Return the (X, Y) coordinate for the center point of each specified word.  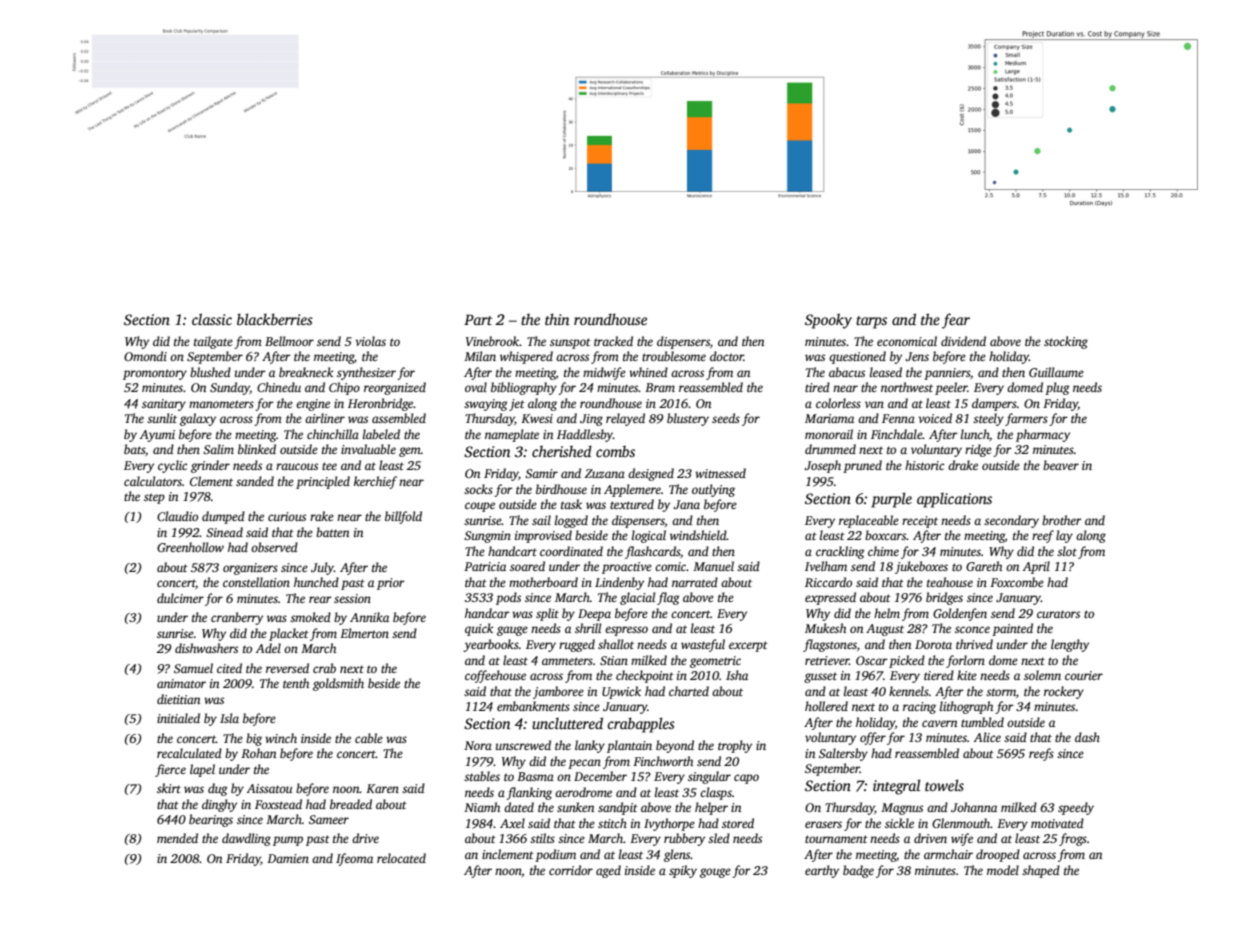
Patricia (485, 566)
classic (212, 319)
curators (1058, 614)
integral (896, 787)
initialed (178, 718)
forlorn (965, 661)
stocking (1066, 342)
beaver (1061, 465)
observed (274, 547)
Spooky (828, 321)
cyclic (172, 466)
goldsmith (338, 684)
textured (632, 504)
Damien (288, 858)
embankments (533, 706)
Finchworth (663, 761)
